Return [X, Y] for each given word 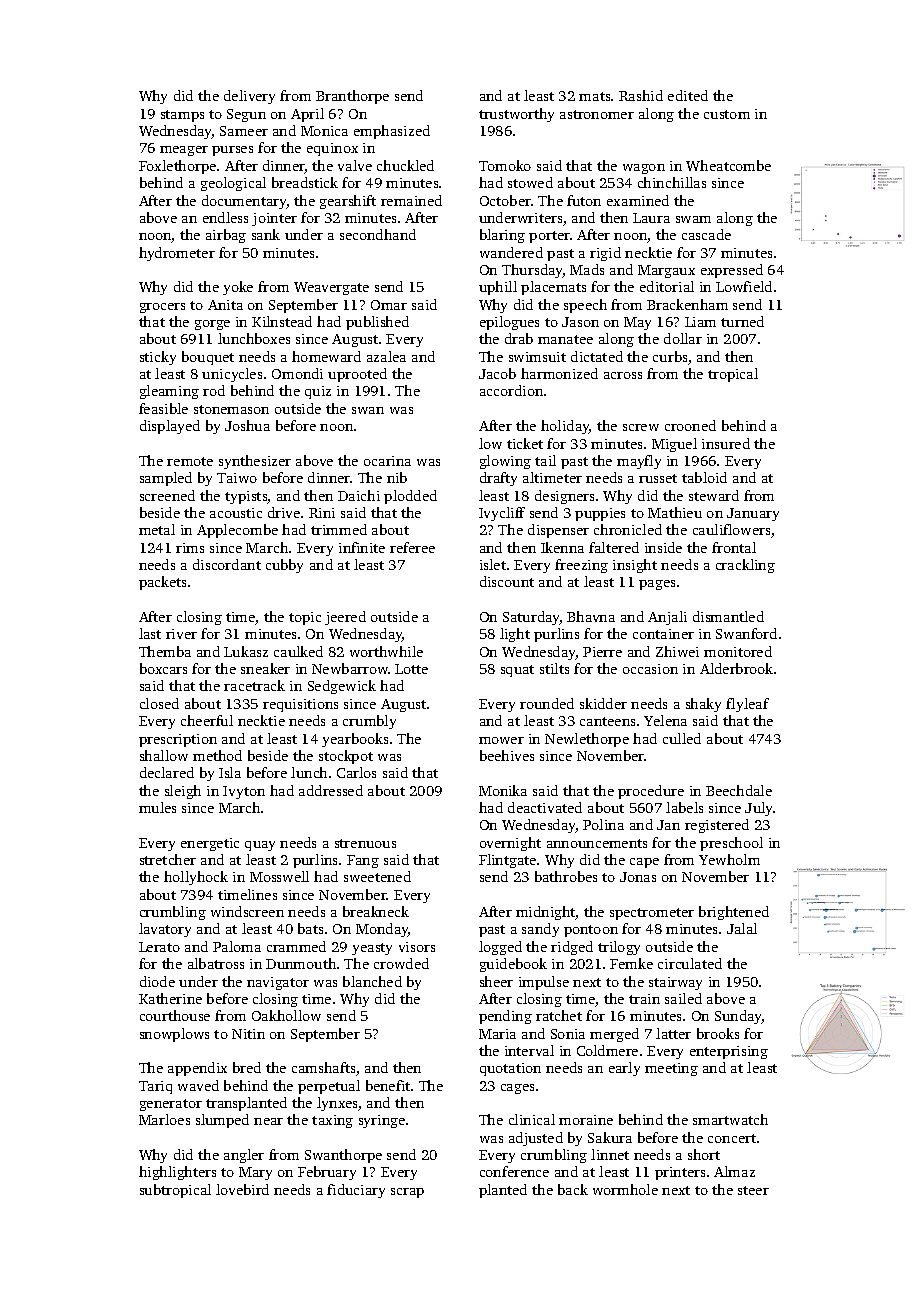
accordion [511, 390]
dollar [683, 338]
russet [658, 478]
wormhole [625, 1189]
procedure [651, 792]
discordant [227, 564]
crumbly [369, 722]
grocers [162, 308]
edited [688, 95]
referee [412, 547]
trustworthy [516, 115]
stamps [182, 116]
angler [244, 1156]
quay [260, 846]
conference [514, 1171]
